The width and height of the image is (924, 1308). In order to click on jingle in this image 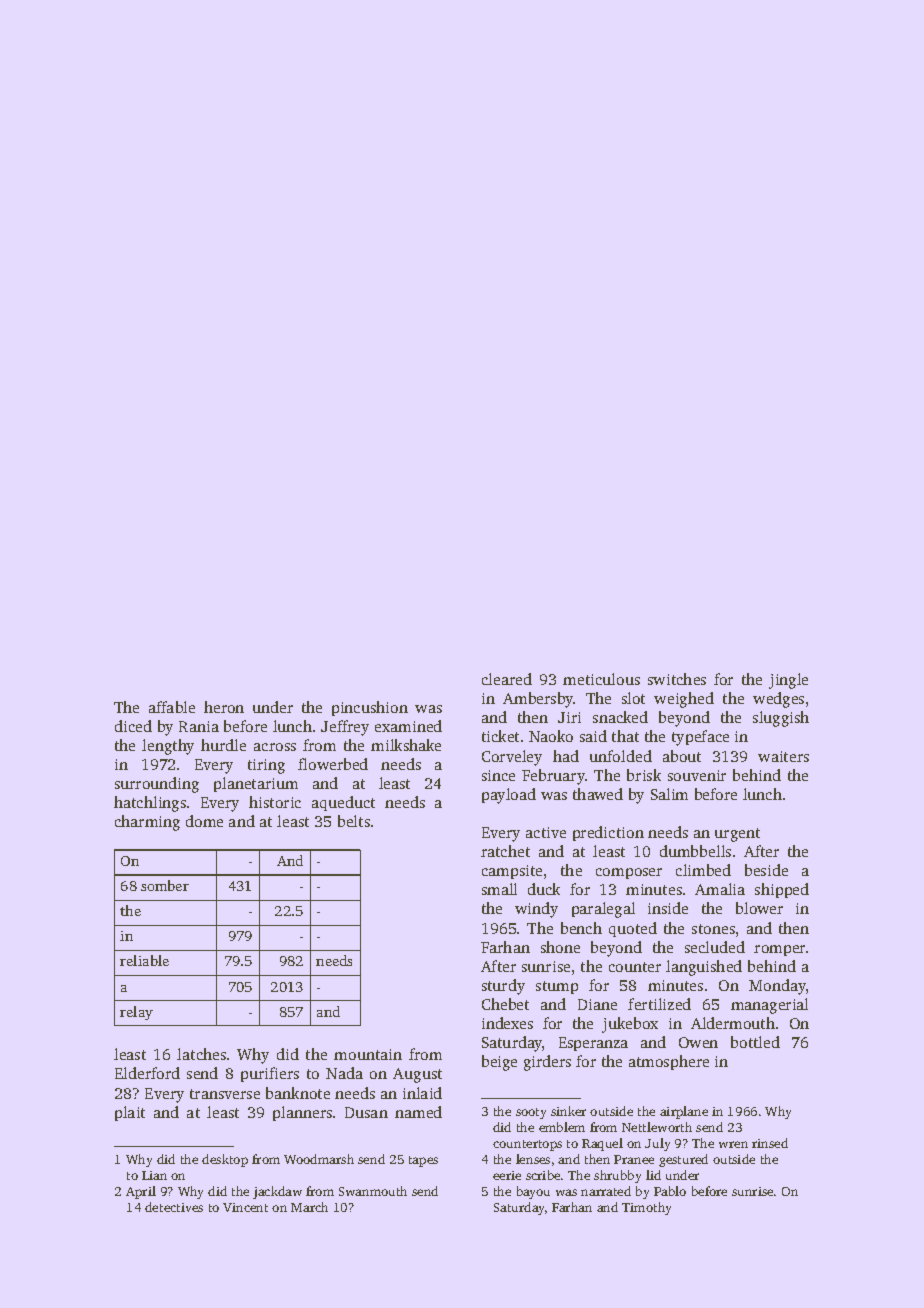, I will do `click(788, 681)`.
